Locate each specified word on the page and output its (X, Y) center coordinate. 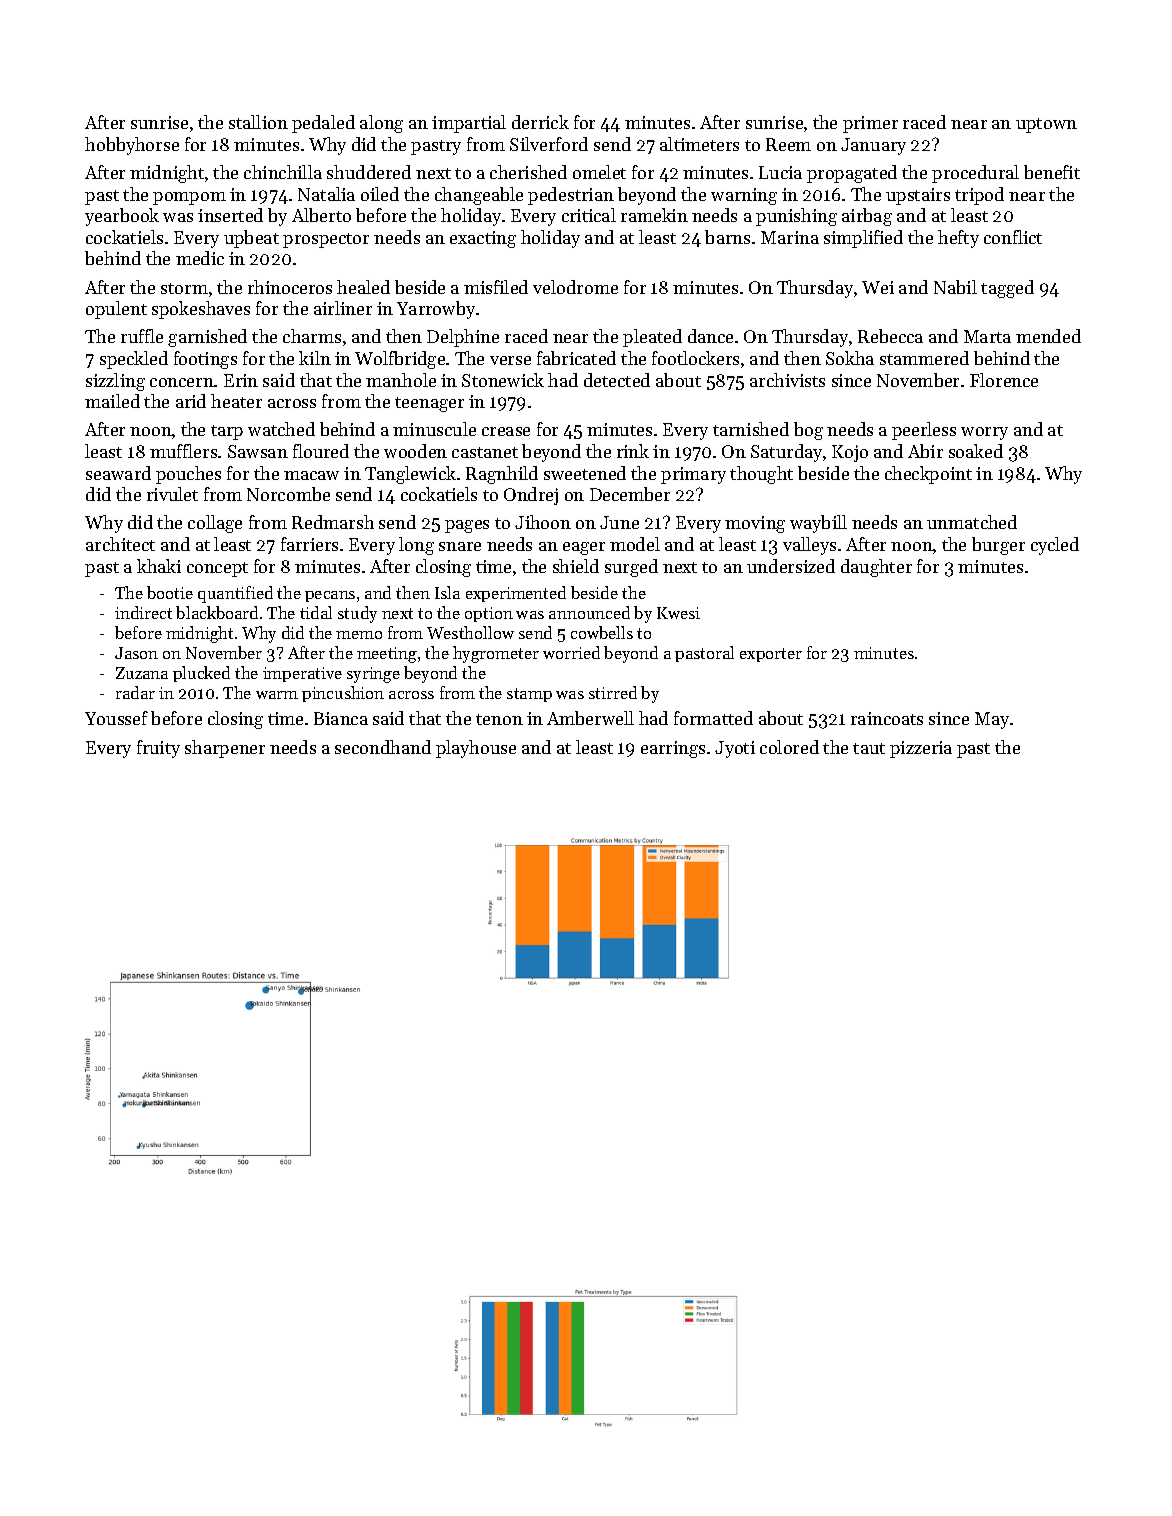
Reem (788, 144)
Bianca (341, 718)
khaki (159, 566)
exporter (771, 655)
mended (1048, 336)
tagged (1007, 289)
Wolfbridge (400, 360)
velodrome (575, 287)
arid (191, 401)
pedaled (323, 124)
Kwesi (678, 613)
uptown (1046, 125)
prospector (326, 240)
